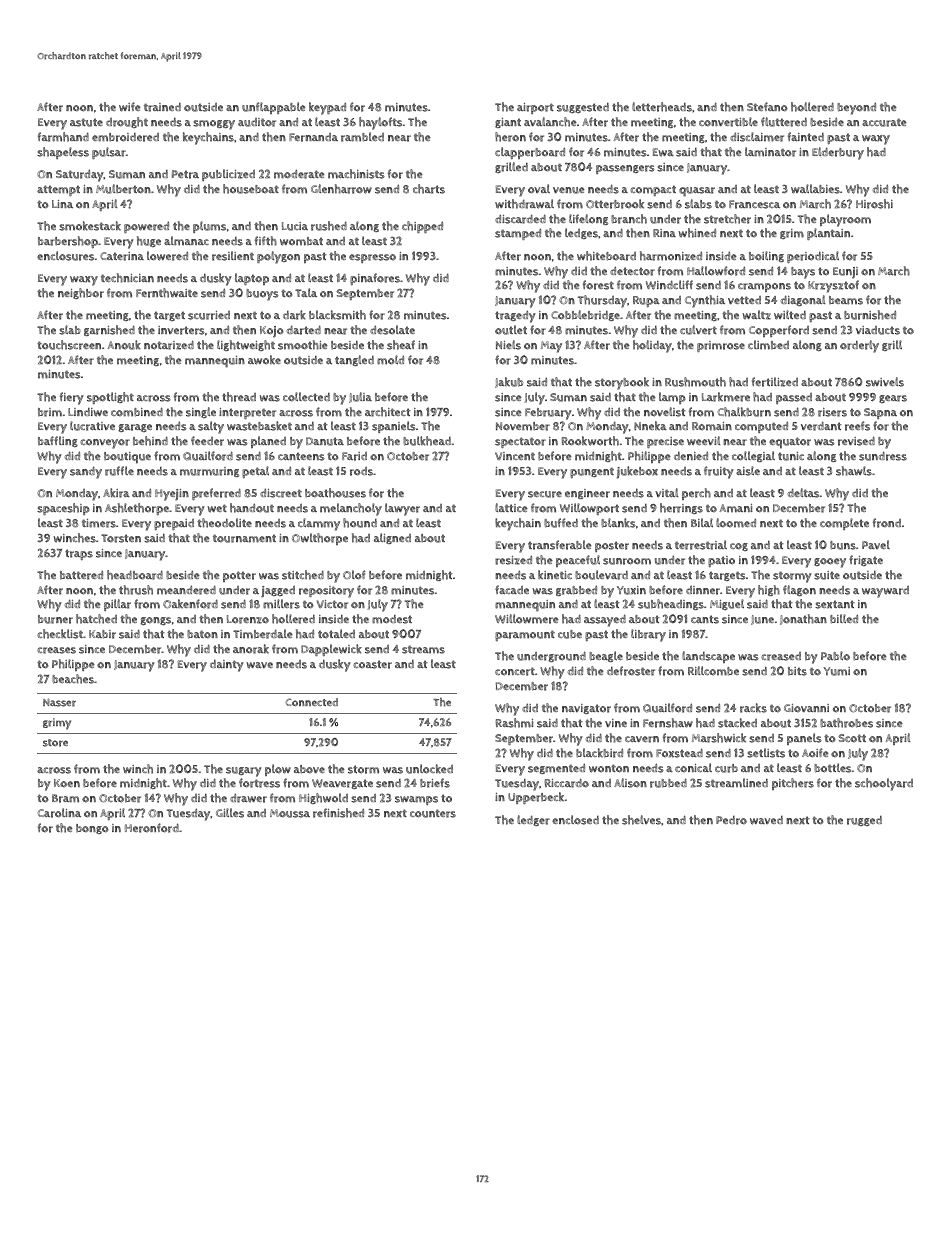  Describe the element at coordinates (575, 820) in the page. I see `enclosed` at that location.
